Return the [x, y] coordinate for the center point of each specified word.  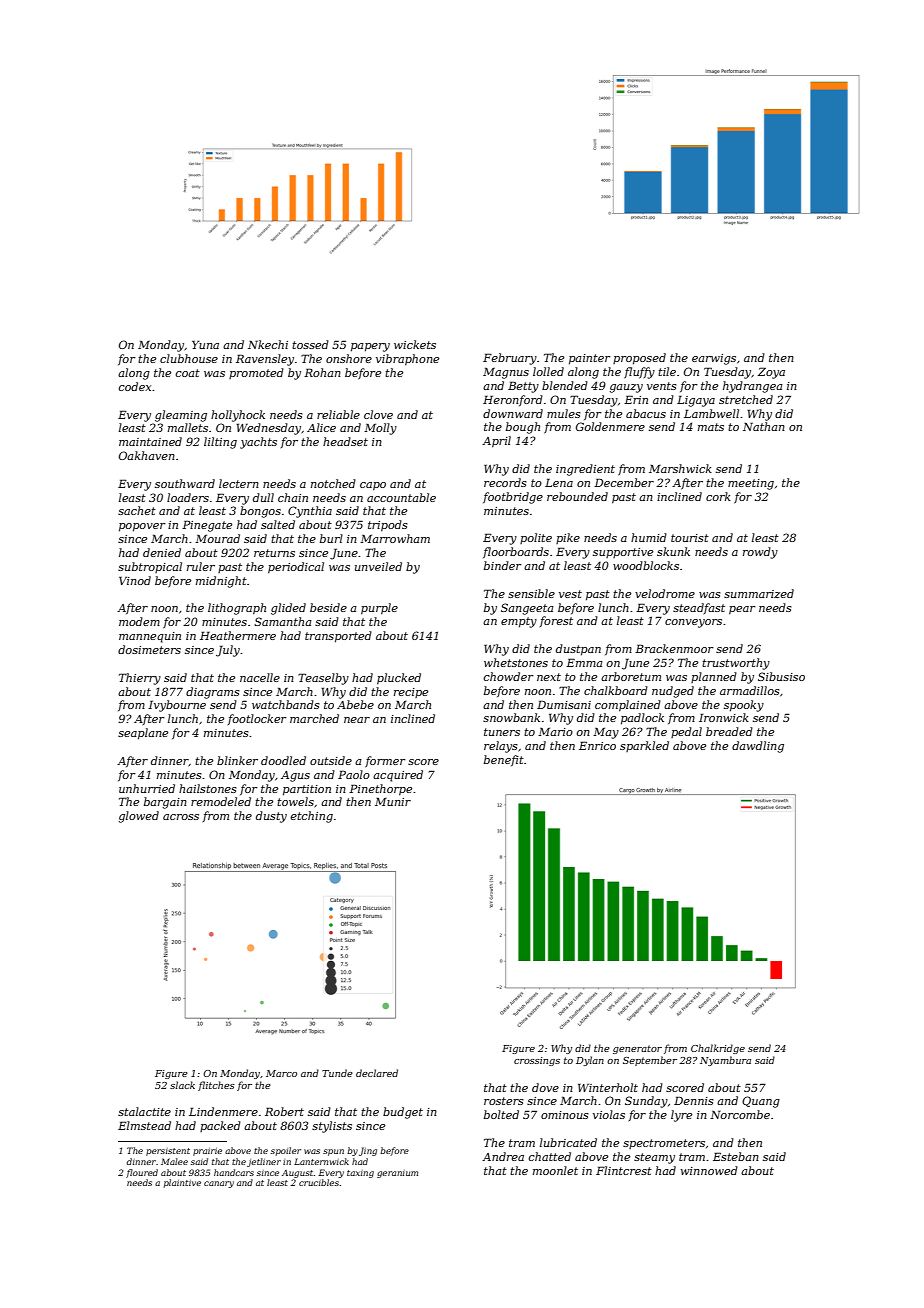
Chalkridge [718, 1049]
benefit [504, 760]
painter [590, 359]
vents [662, 386]
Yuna [205, 344]
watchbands [286, 704]
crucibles [319, 1182]
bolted [501, 1114]
